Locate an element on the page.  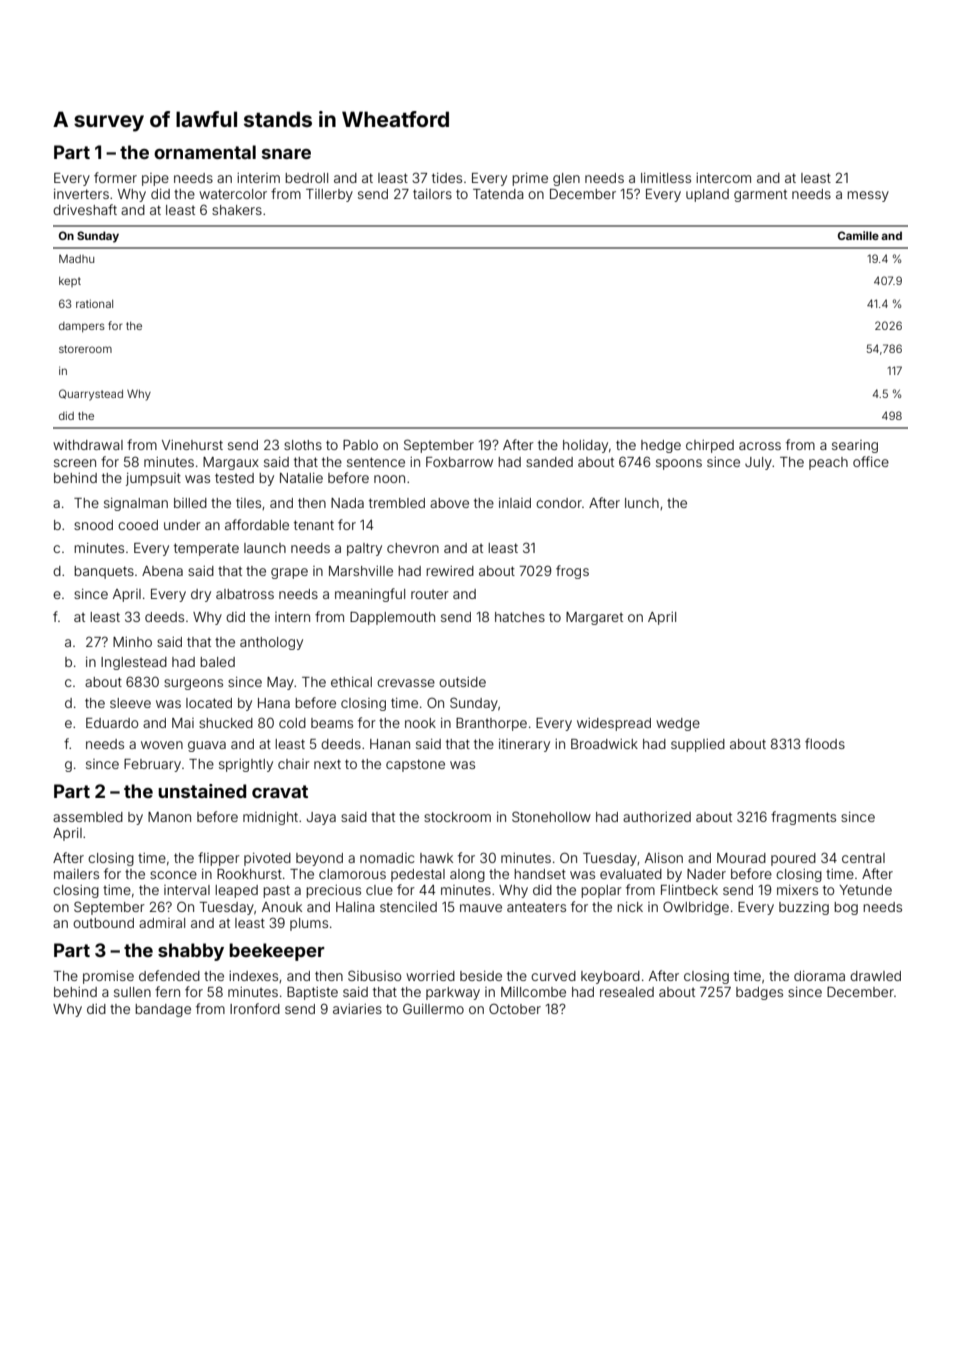
intercom is located at coordinates (723, 178).
